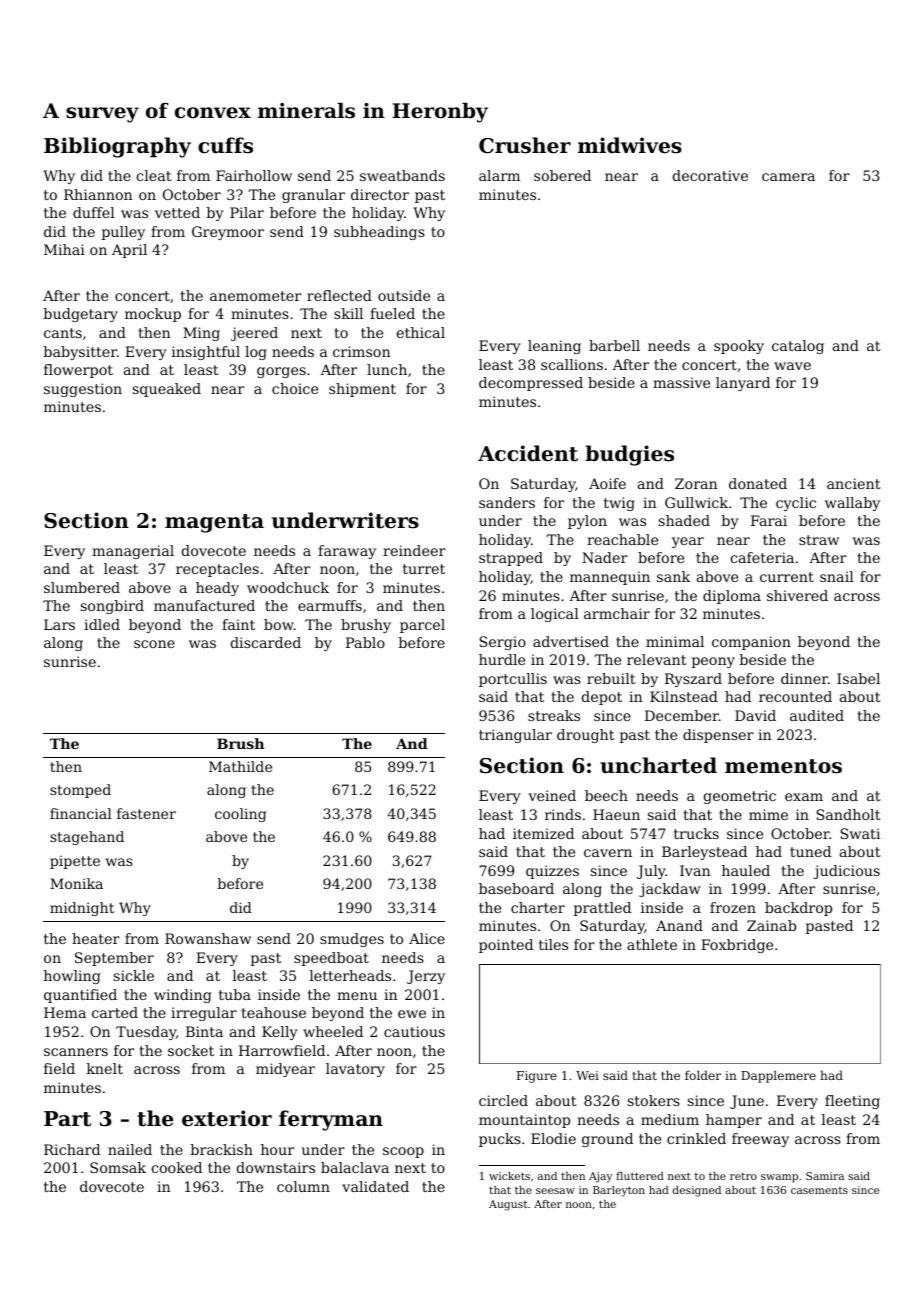  I want to click on decompressed, so click(531, 384).
